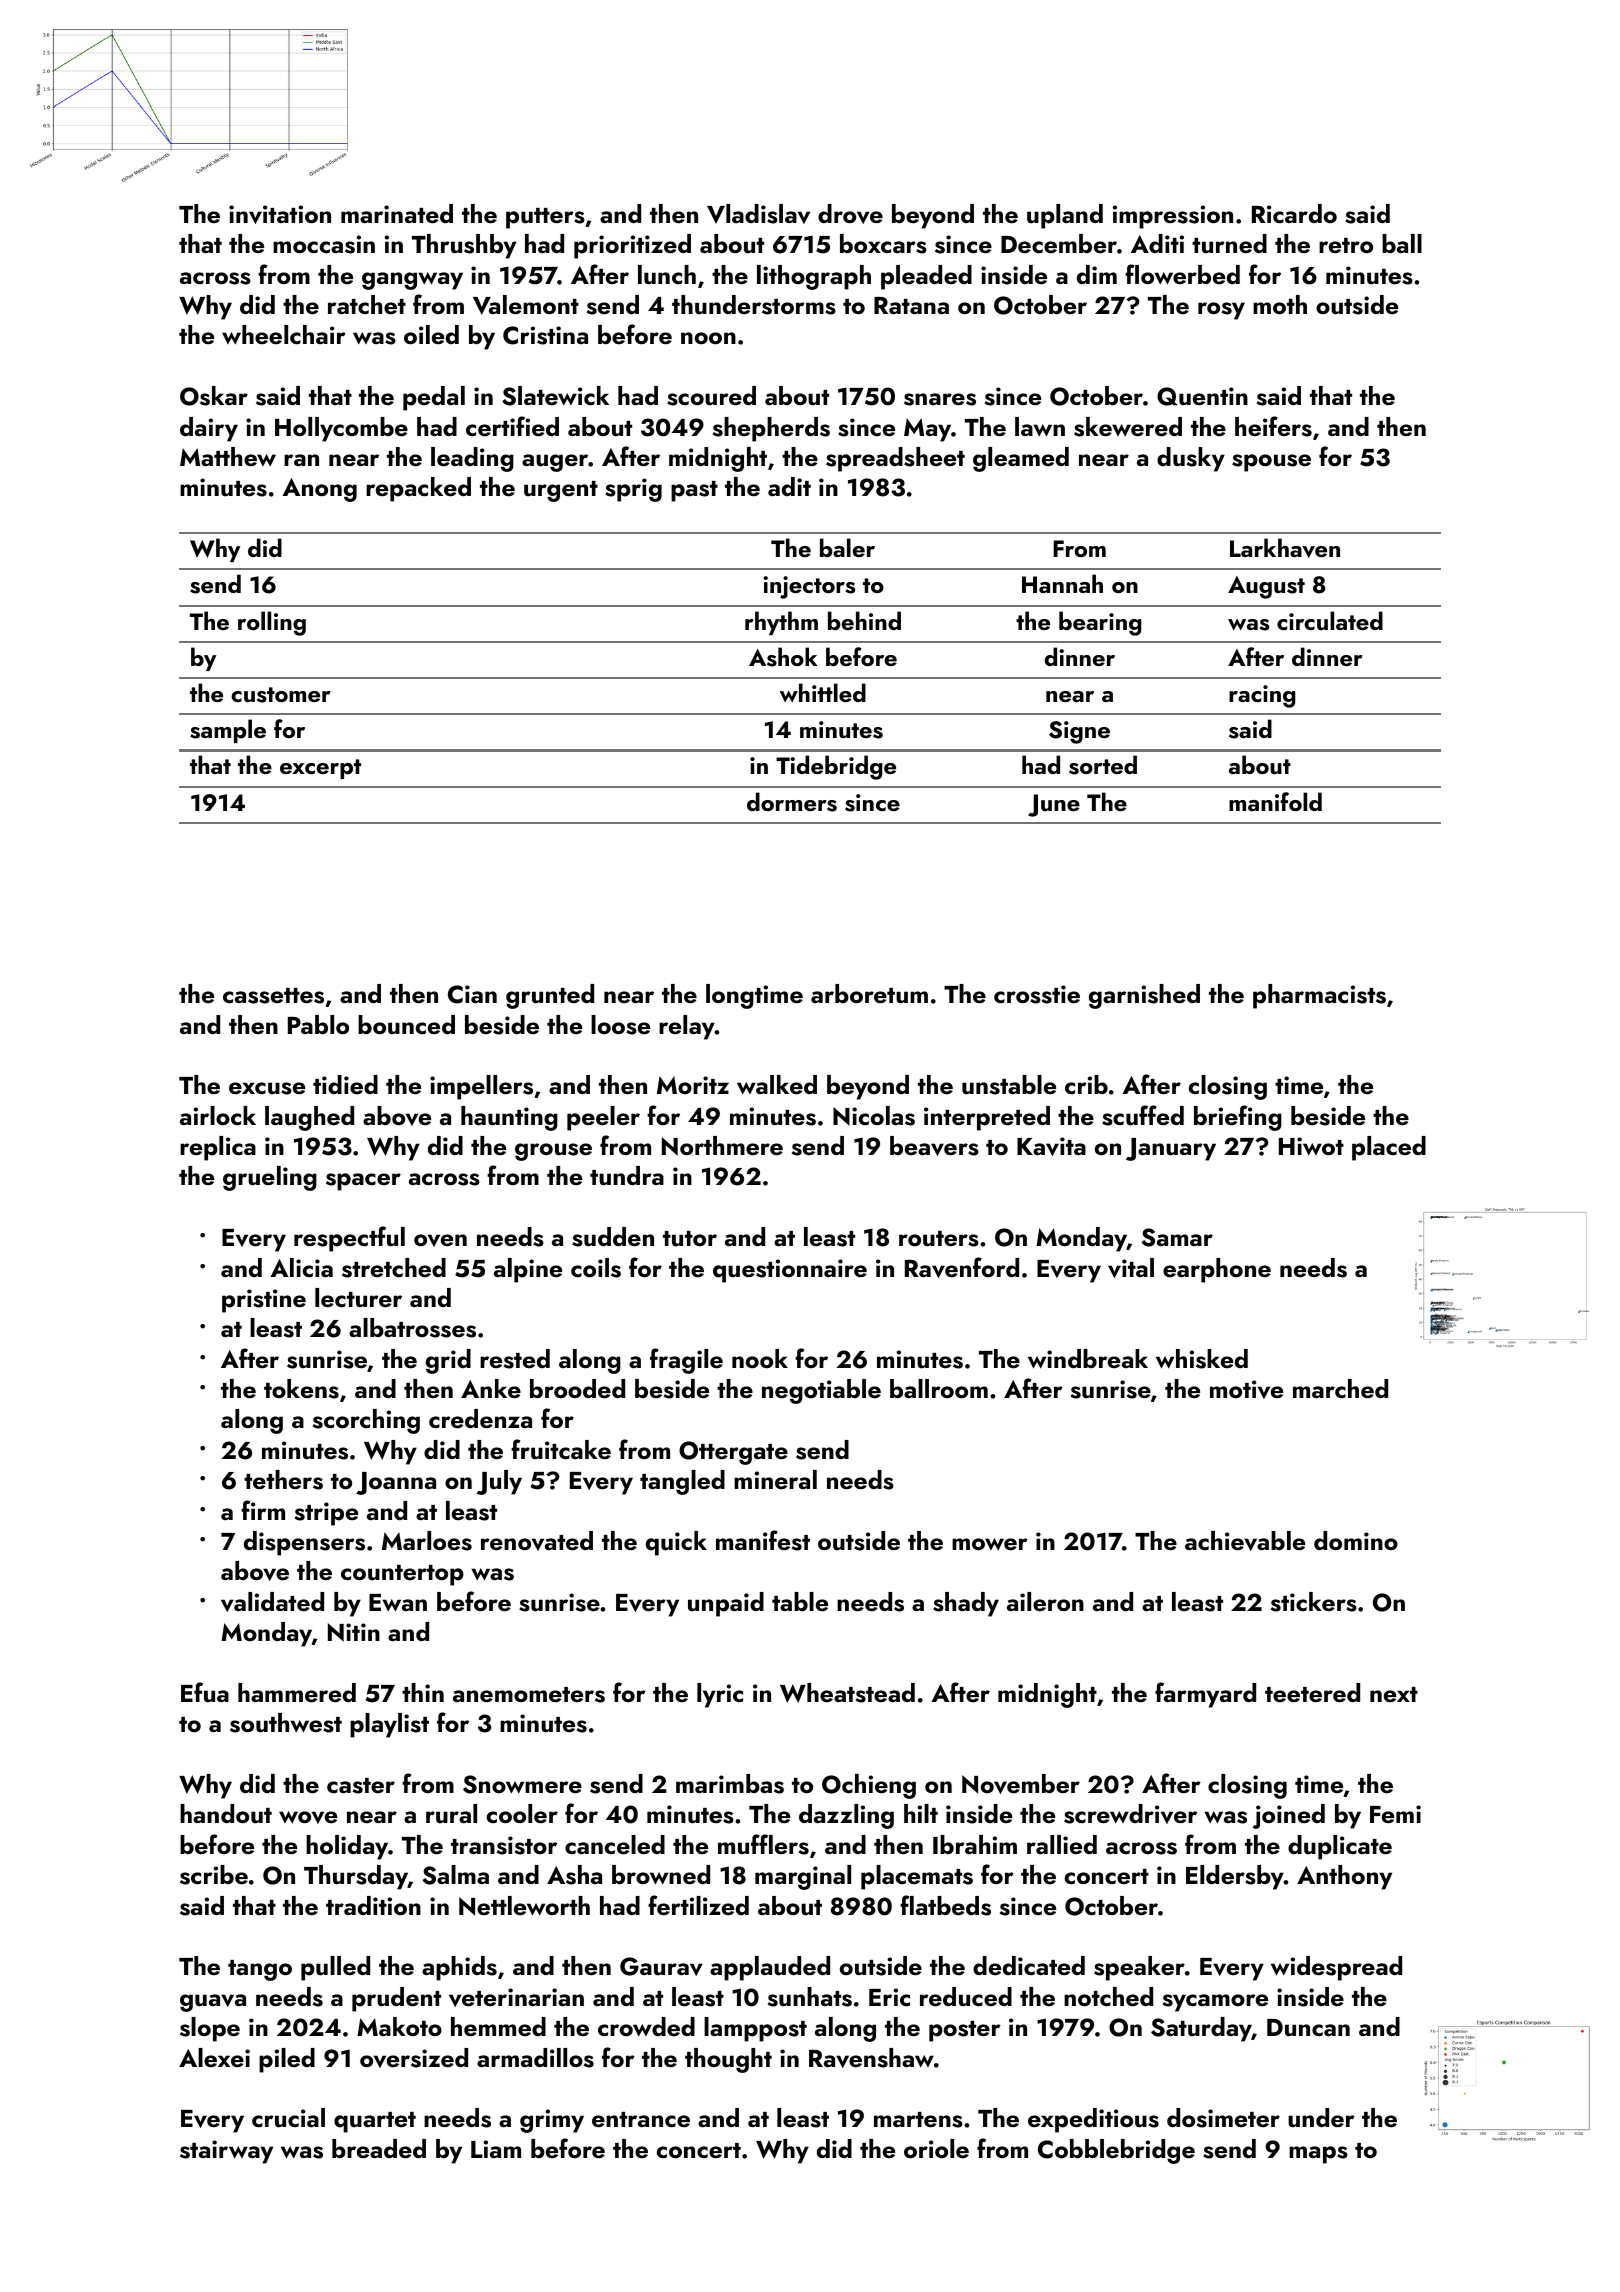  What do you see at coordinates (379, 2148) in the document?
I see `breaded` at bounding box center [379, 2148].
